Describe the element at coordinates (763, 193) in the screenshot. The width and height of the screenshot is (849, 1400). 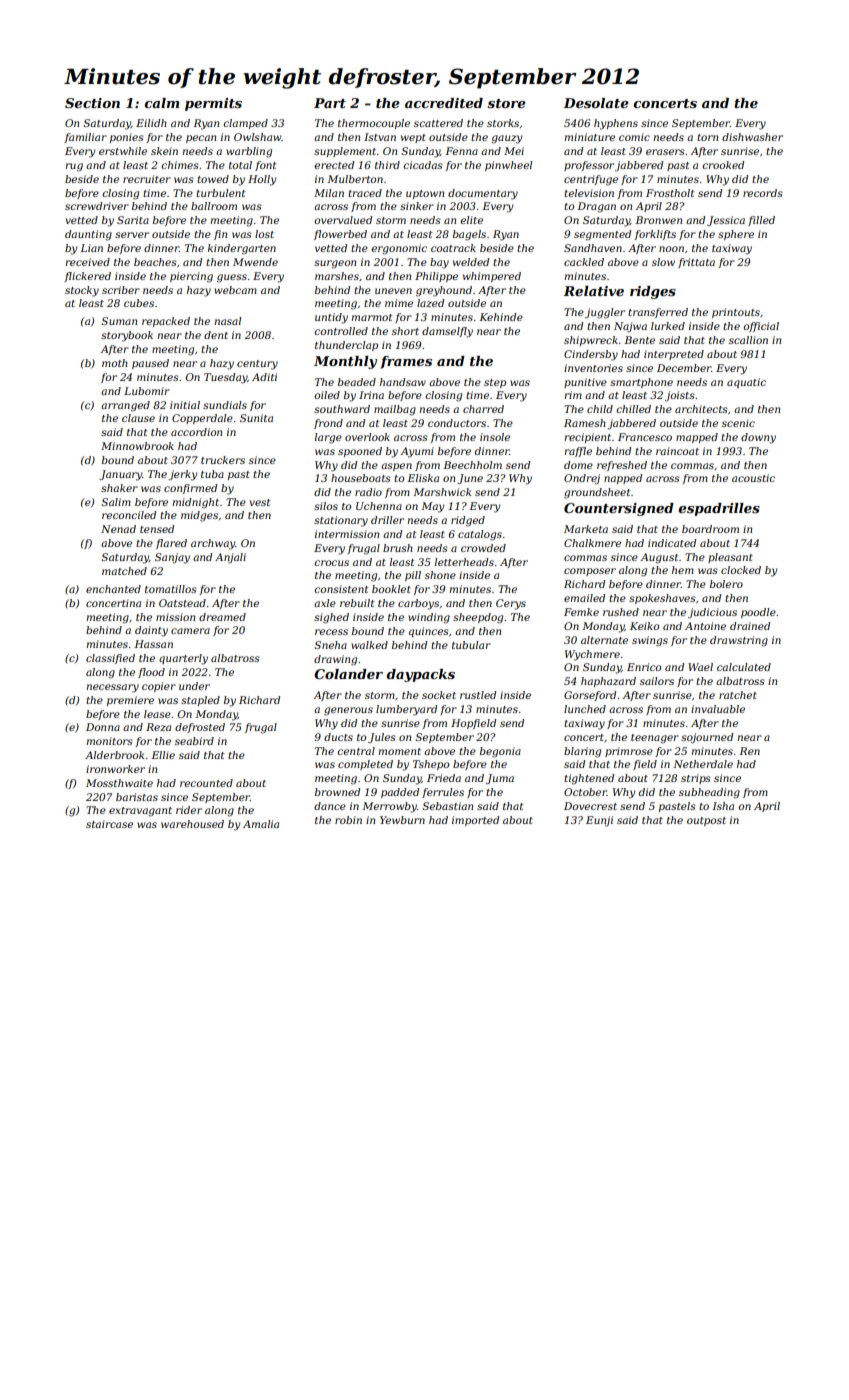
I see `records` at that location.
